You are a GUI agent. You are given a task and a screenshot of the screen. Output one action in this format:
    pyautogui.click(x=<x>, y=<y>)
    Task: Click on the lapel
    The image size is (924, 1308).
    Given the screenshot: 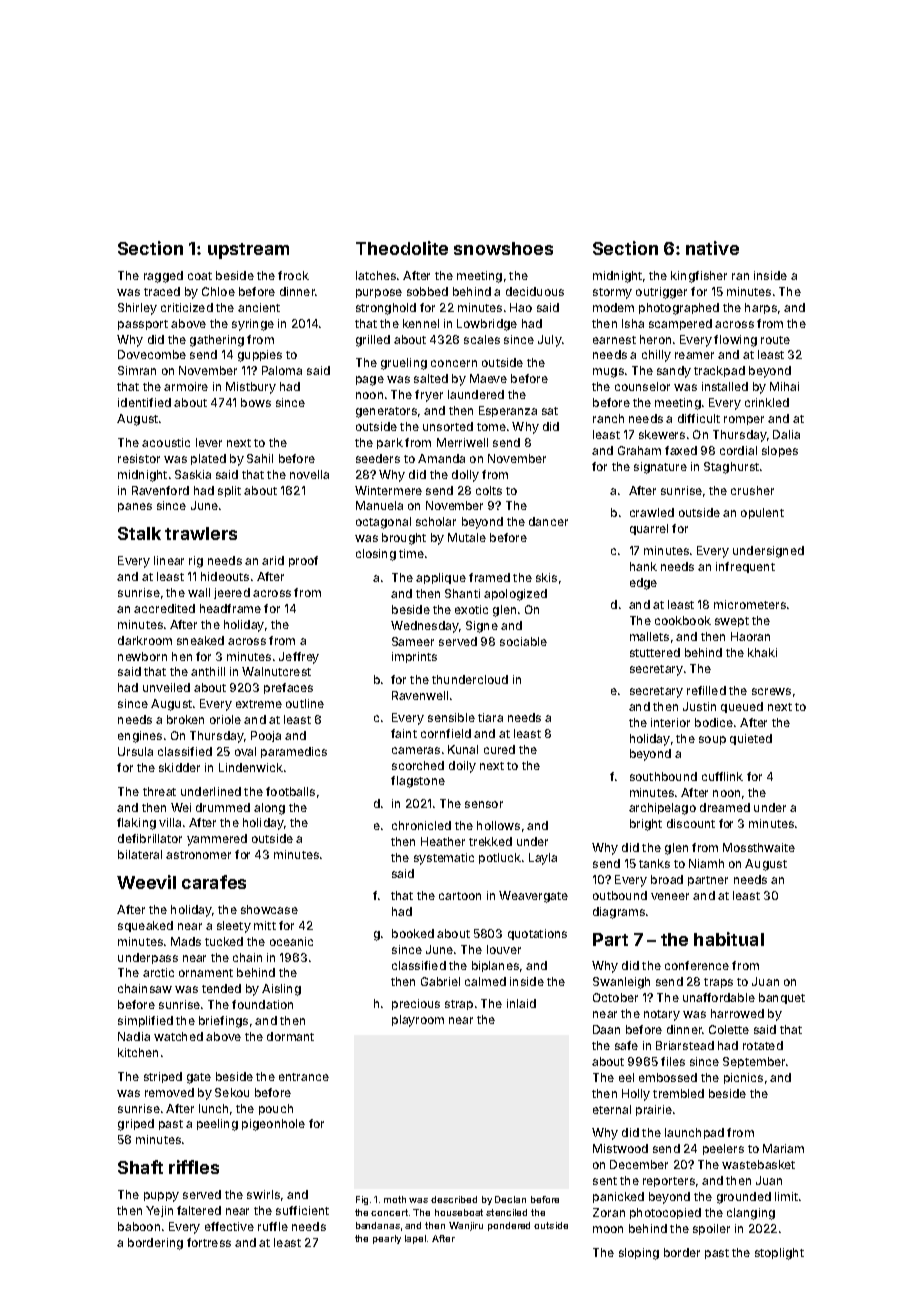 What is the action you would take?
    pyautogui.click(x=415, y=1239)
